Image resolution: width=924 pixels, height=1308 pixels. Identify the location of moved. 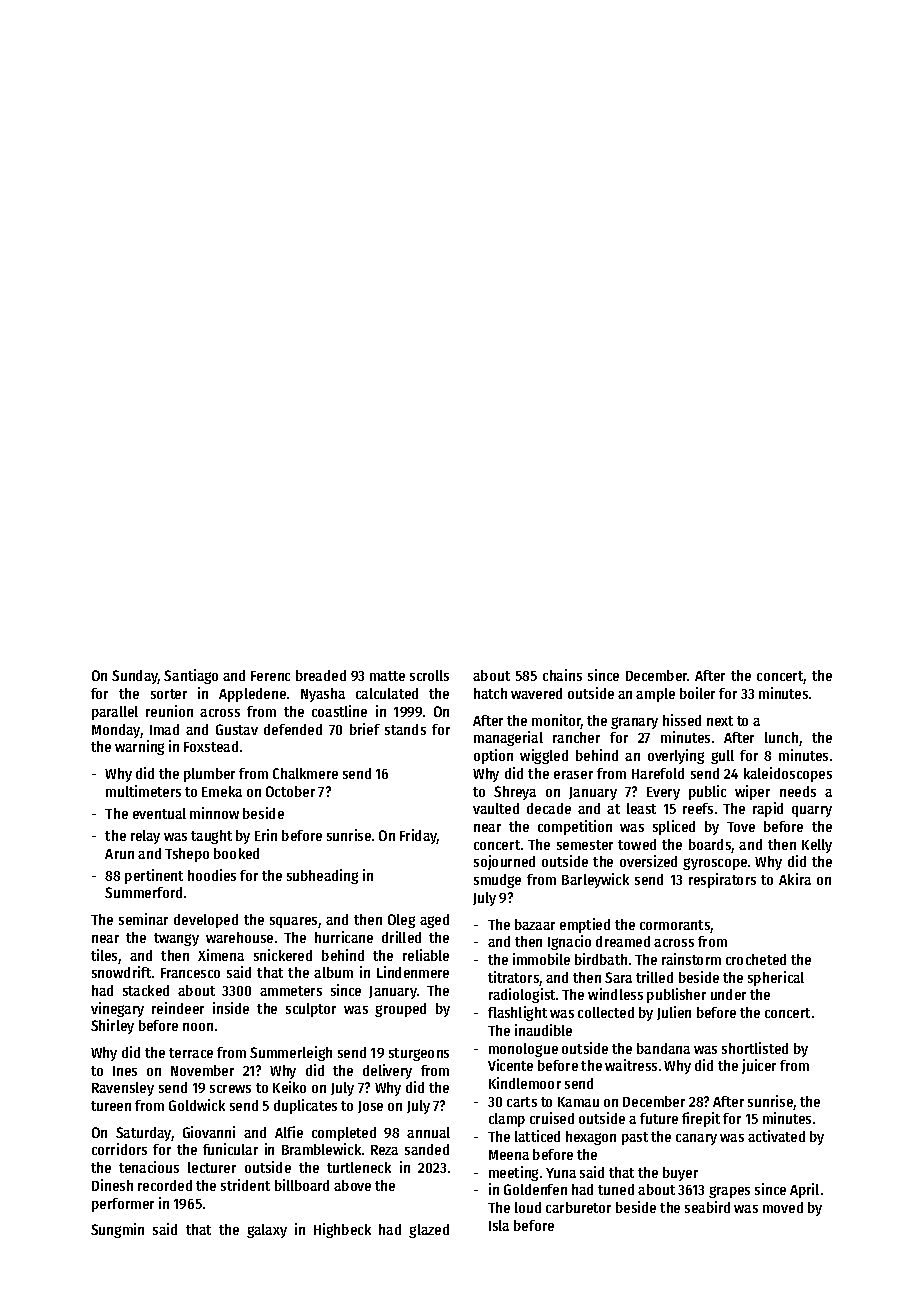
(783, 1207).
